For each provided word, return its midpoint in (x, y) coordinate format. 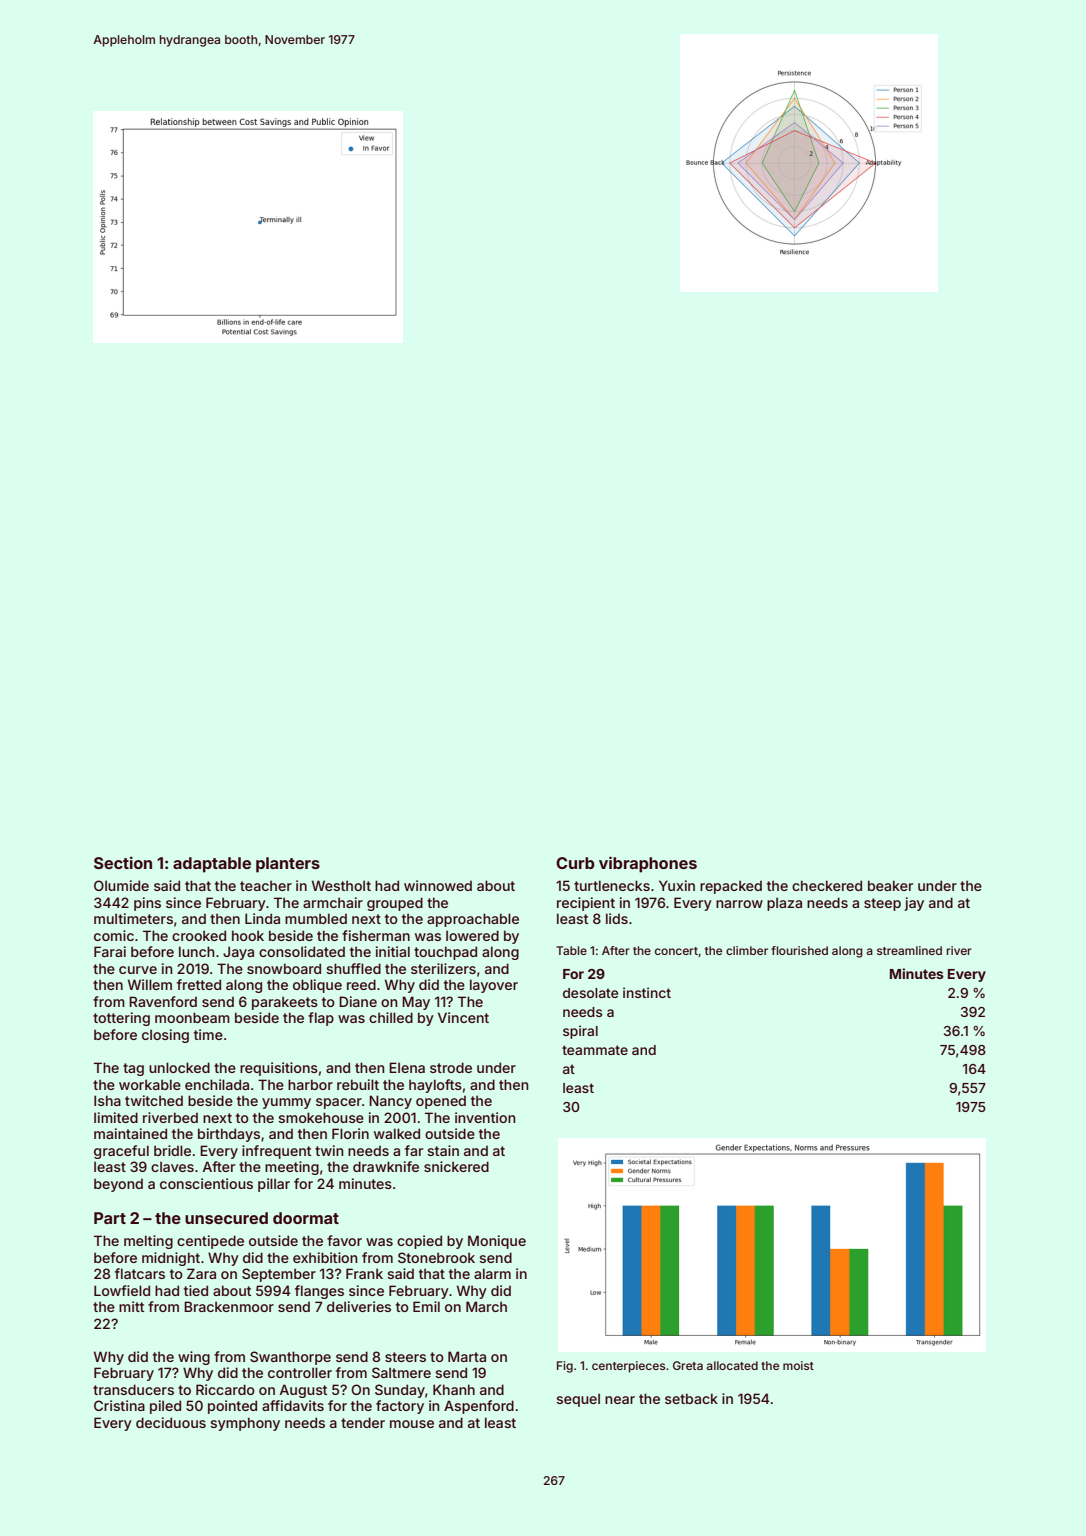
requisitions (279, 1069)
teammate (595, 1050)
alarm (492, 1273)
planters (288, 865)
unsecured (226, 1218)
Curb (575, 863)
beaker (890, 885)
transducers (133, 1389)
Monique (497, 1242)
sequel (578, 1400)
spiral (580, 1032)
